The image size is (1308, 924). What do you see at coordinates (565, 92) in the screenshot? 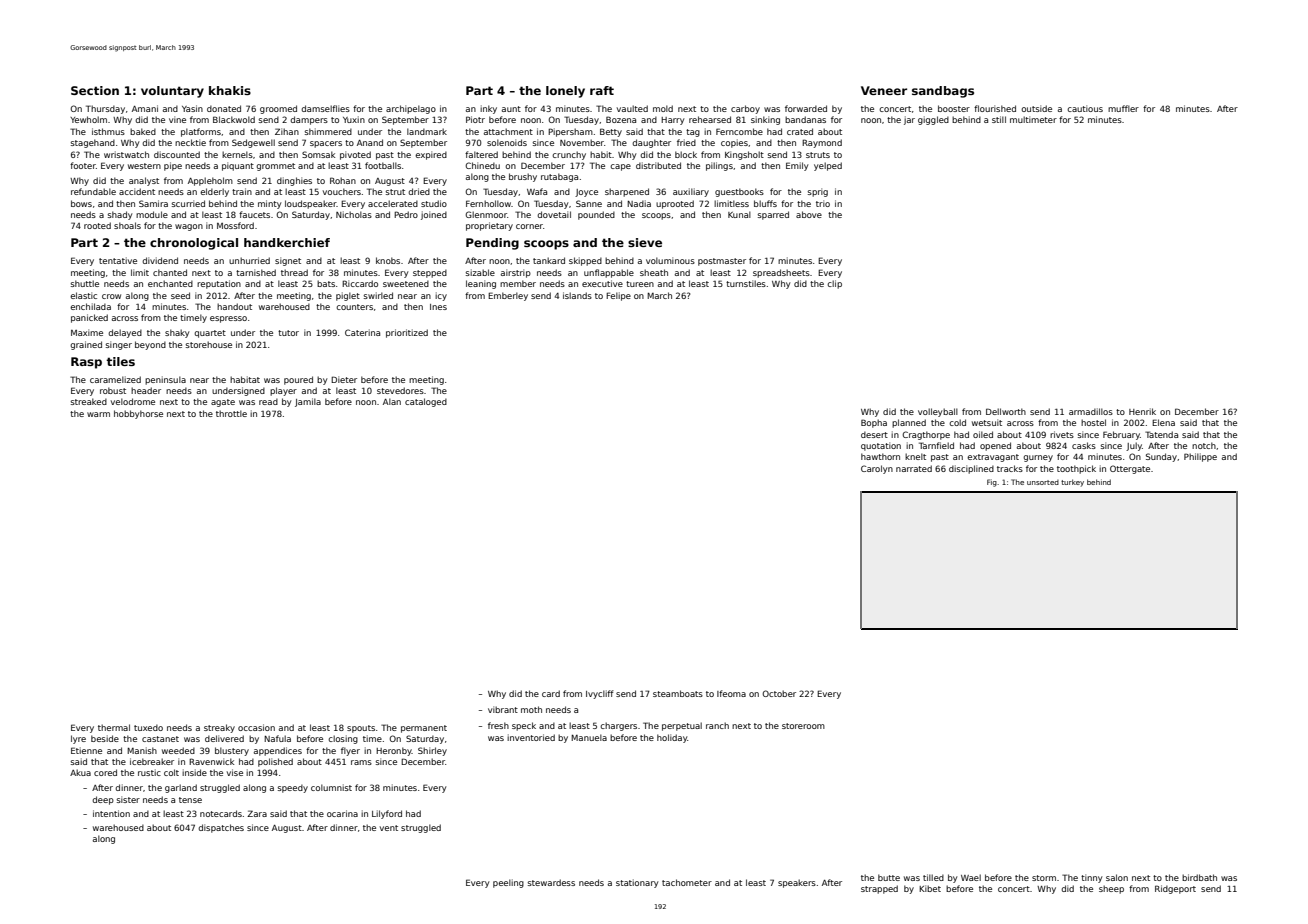
I see `lonely` at bounding box center [565, 92].
